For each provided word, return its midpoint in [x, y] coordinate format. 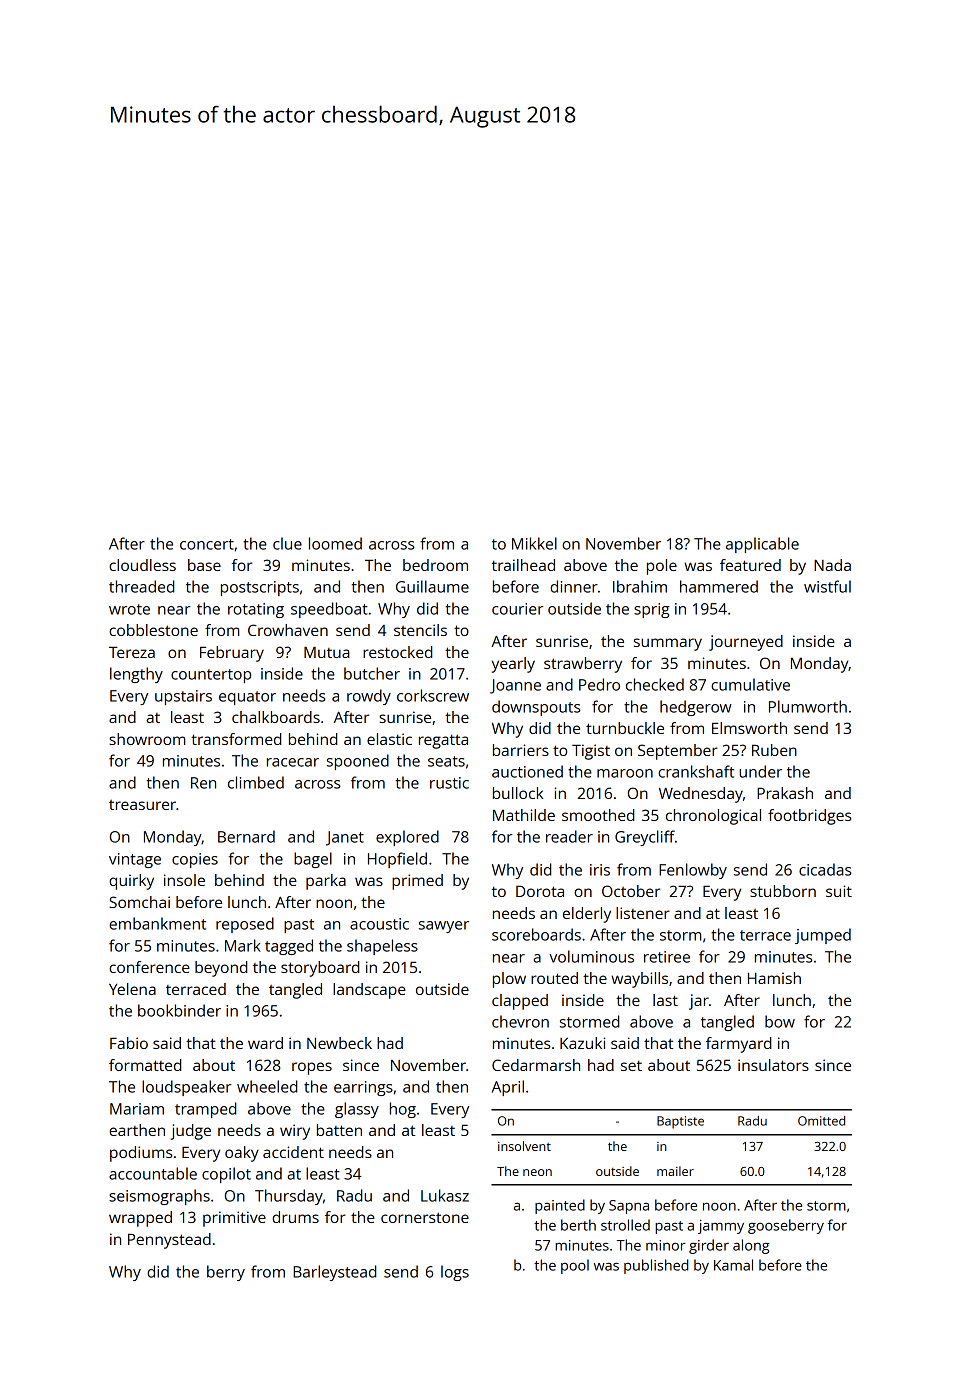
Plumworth [808, 706]
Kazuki [582, 1043]
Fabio [129, 1043]
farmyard [738, 1045]
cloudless [142, 565]
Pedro [599, 684]
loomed [335, 543]
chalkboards [276, 717]
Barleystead [334, 1273]
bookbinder [179, 1010]
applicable [762, 545]
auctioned [527, 771]
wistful [827, 586]
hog [403, 1110]
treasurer [142, 805]
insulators [773, 1065]
